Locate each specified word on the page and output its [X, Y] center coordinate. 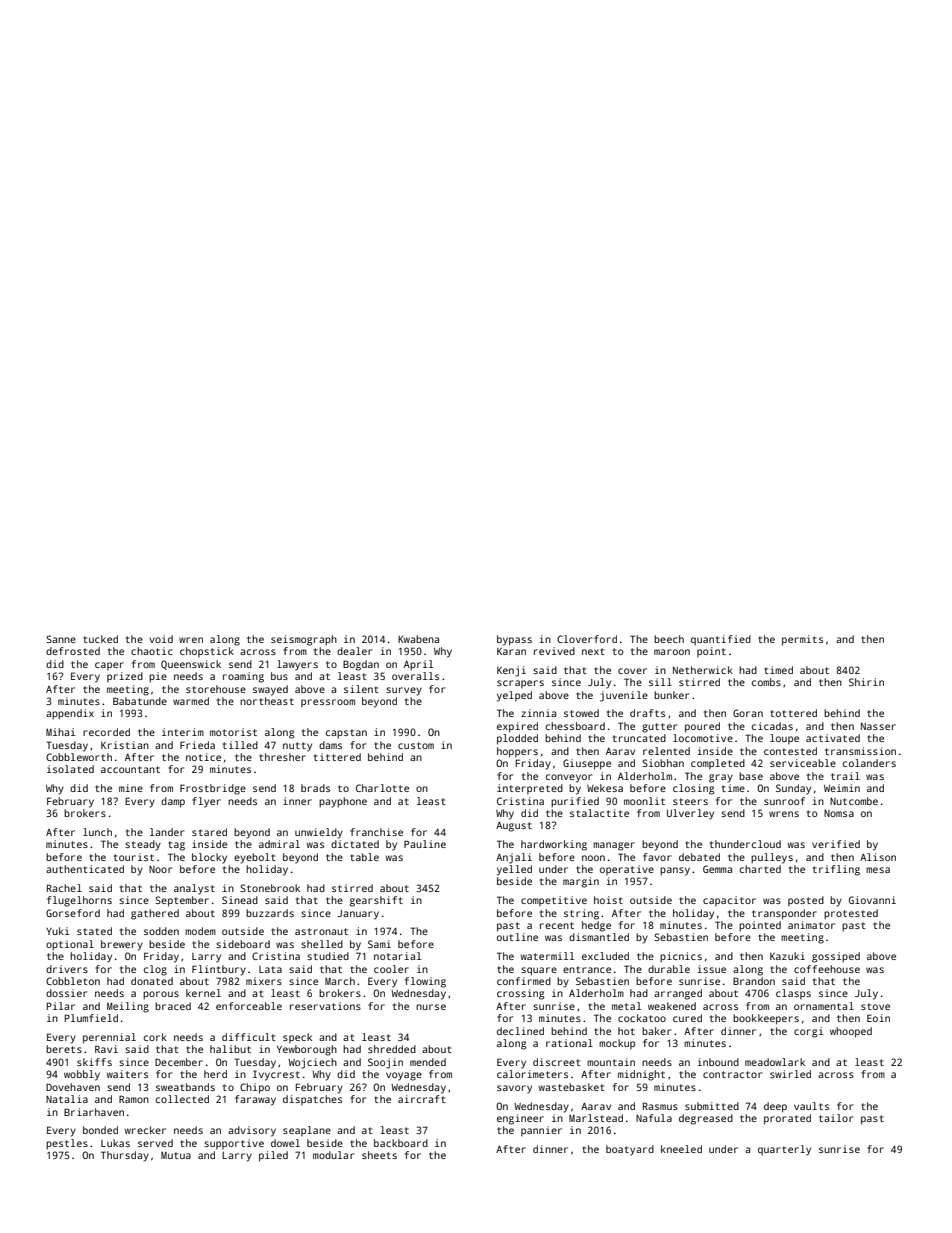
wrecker [145, 1130]
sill [660, 682]
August [514, 827]
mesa [878, 870]
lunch [97, 832]
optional [70, 945]
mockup [617, 1044]
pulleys [772, 858]
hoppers [517, 752]
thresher [282, 757]
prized [125, 677]
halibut [230, 1049]
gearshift [376, 901]
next [593, 651]
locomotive [703, 738]
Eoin [878, 1018]
